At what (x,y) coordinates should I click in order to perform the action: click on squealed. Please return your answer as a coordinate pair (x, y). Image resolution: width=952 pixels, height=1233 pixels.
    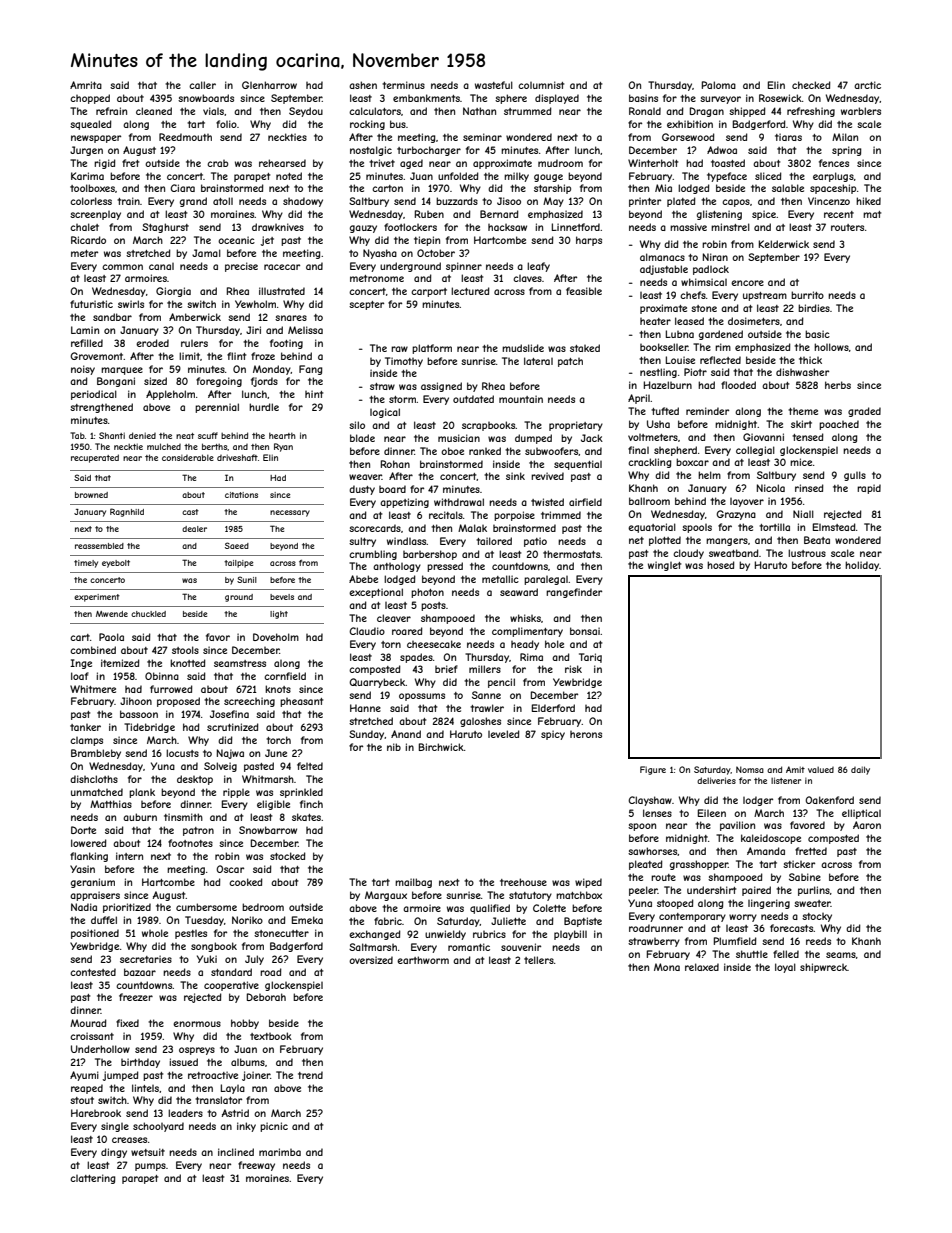
    Looking at the image, I should click on (91, 125).
